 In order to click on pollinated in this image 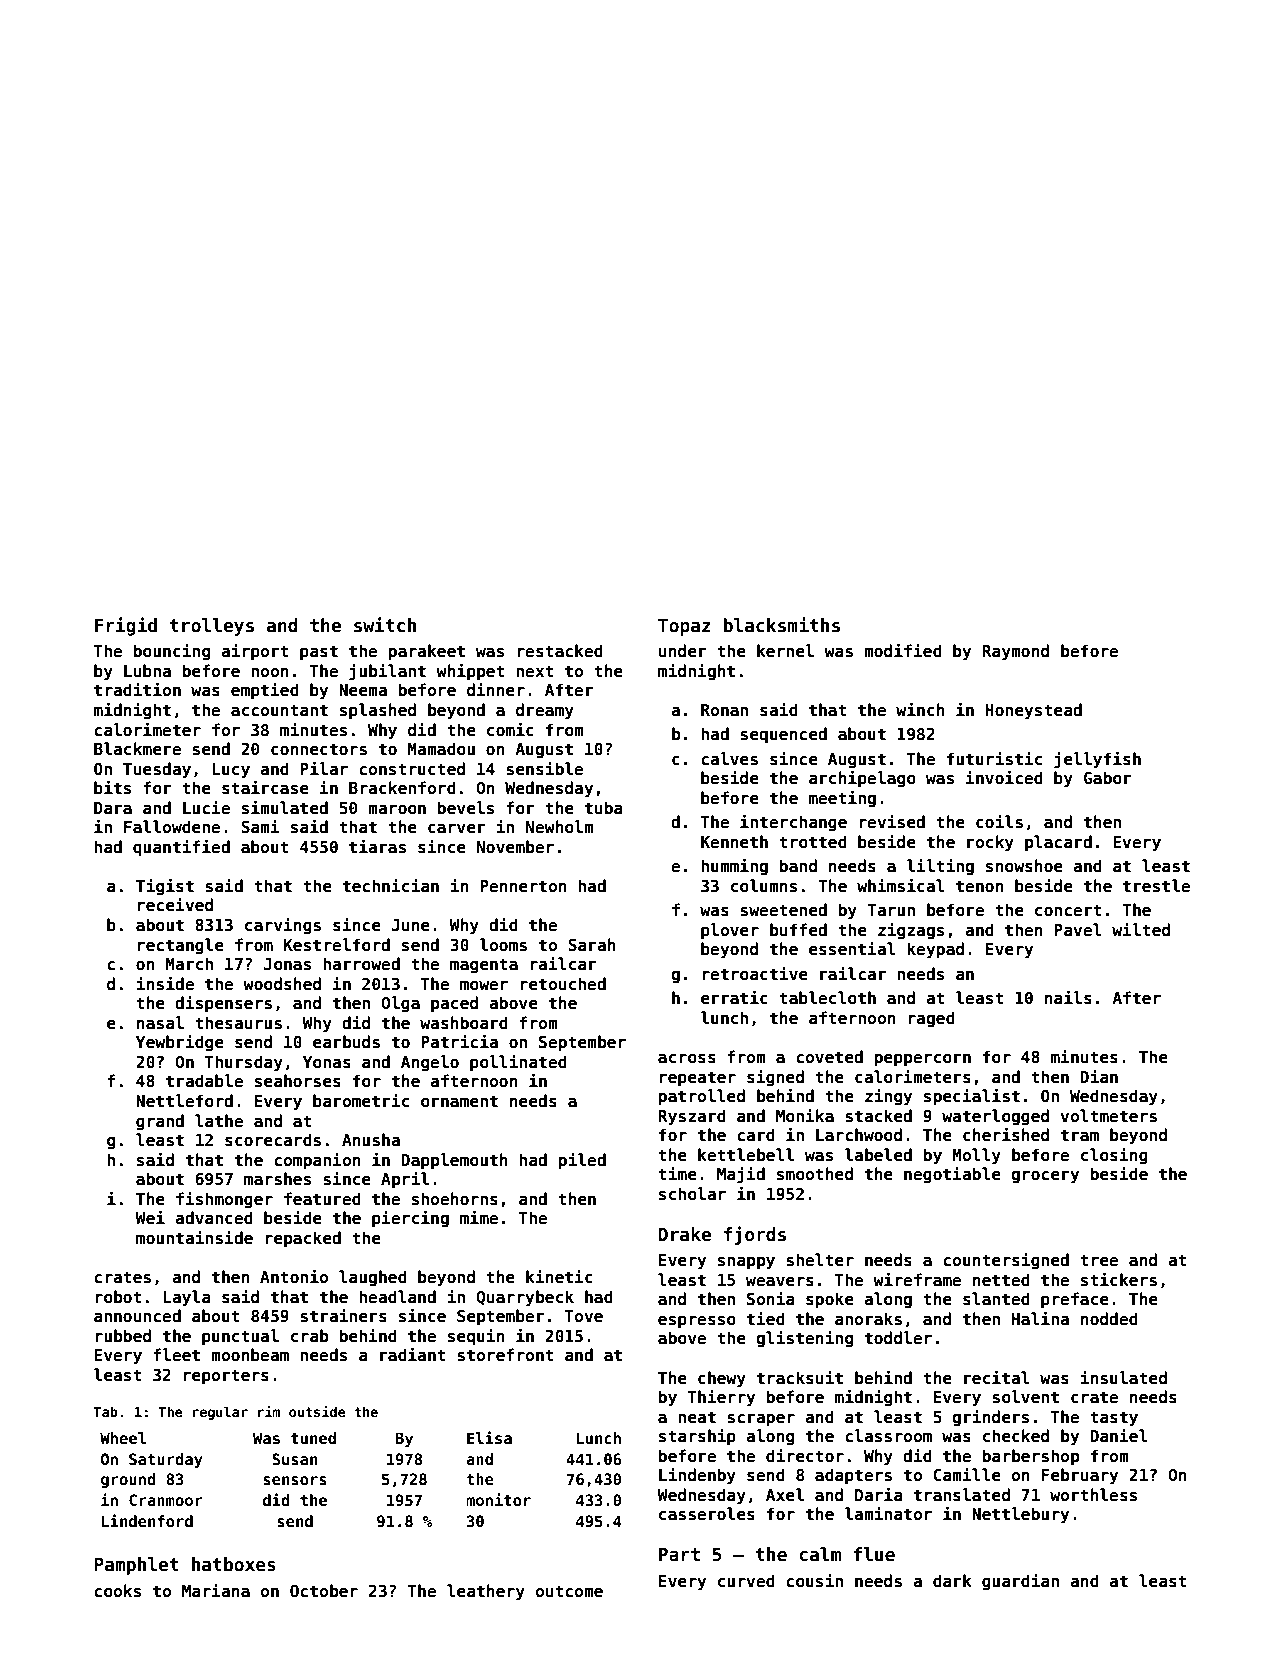, I will do `click(518, 1063)`.
